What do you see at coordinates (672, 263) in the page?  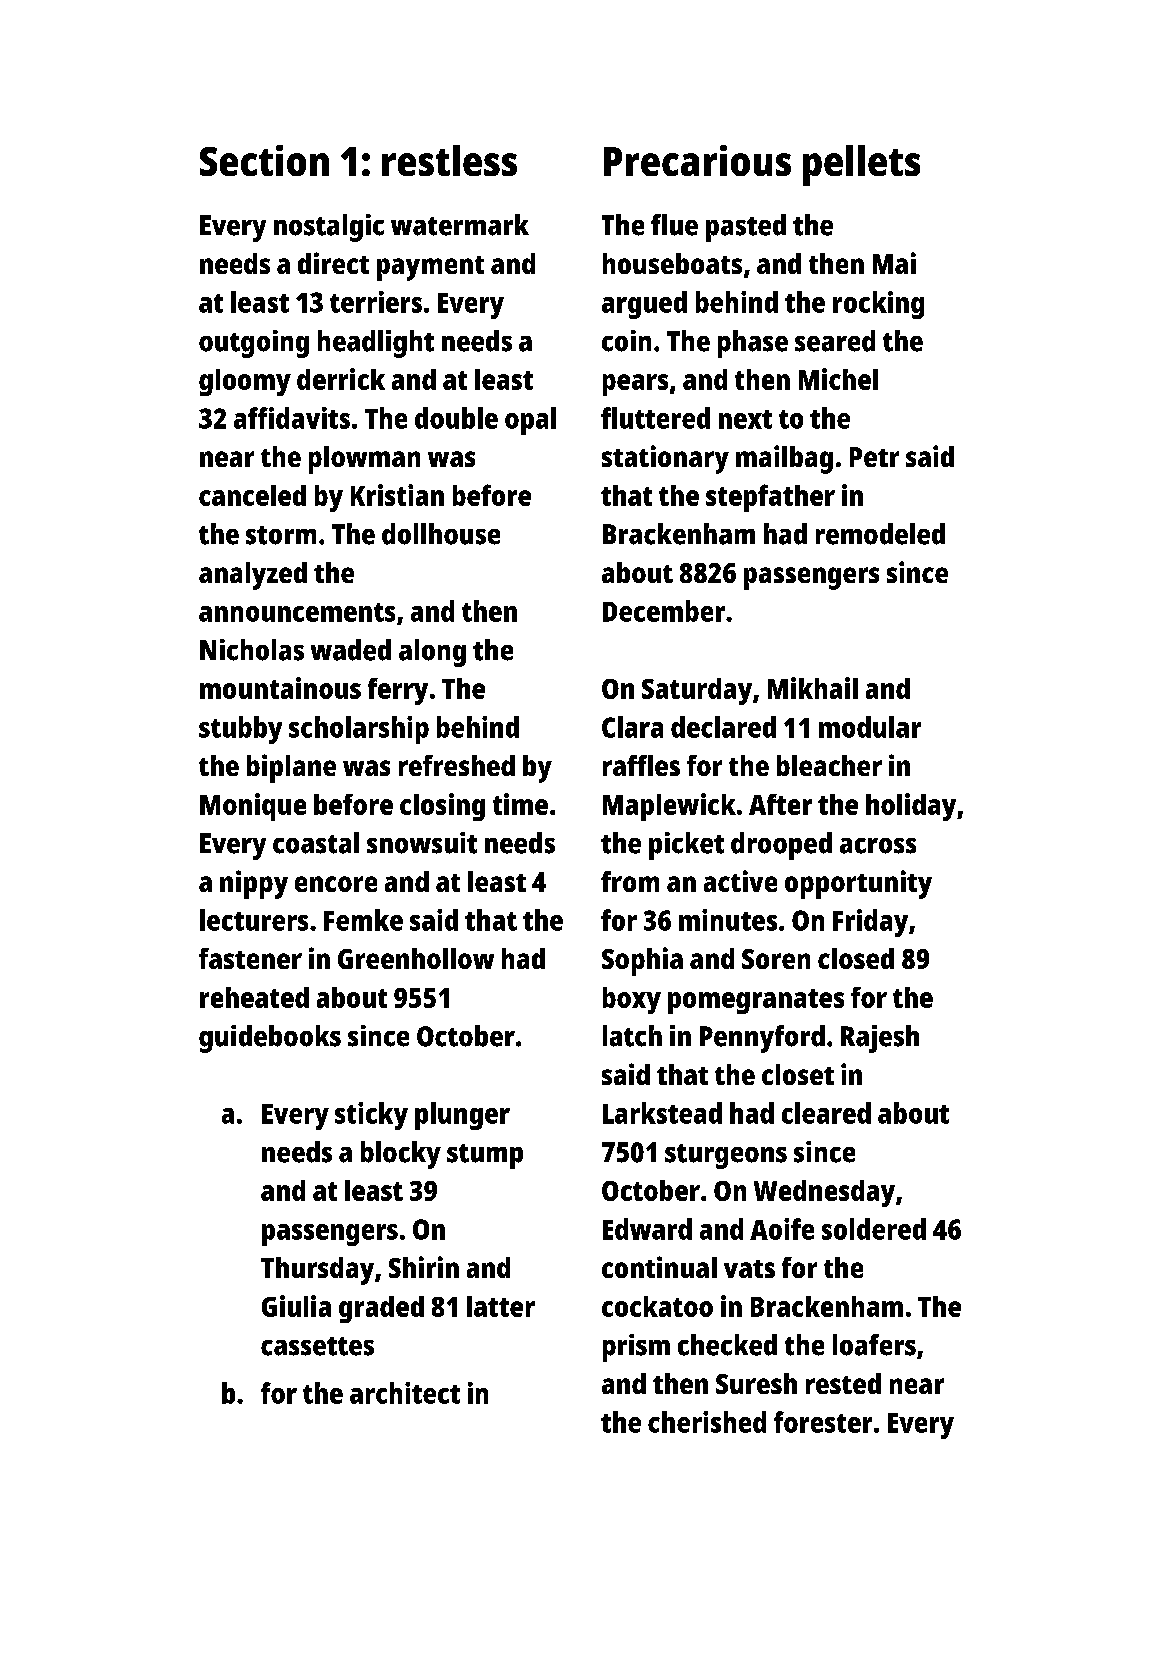 I see `houseboats` at bounding box center [672, 263].
